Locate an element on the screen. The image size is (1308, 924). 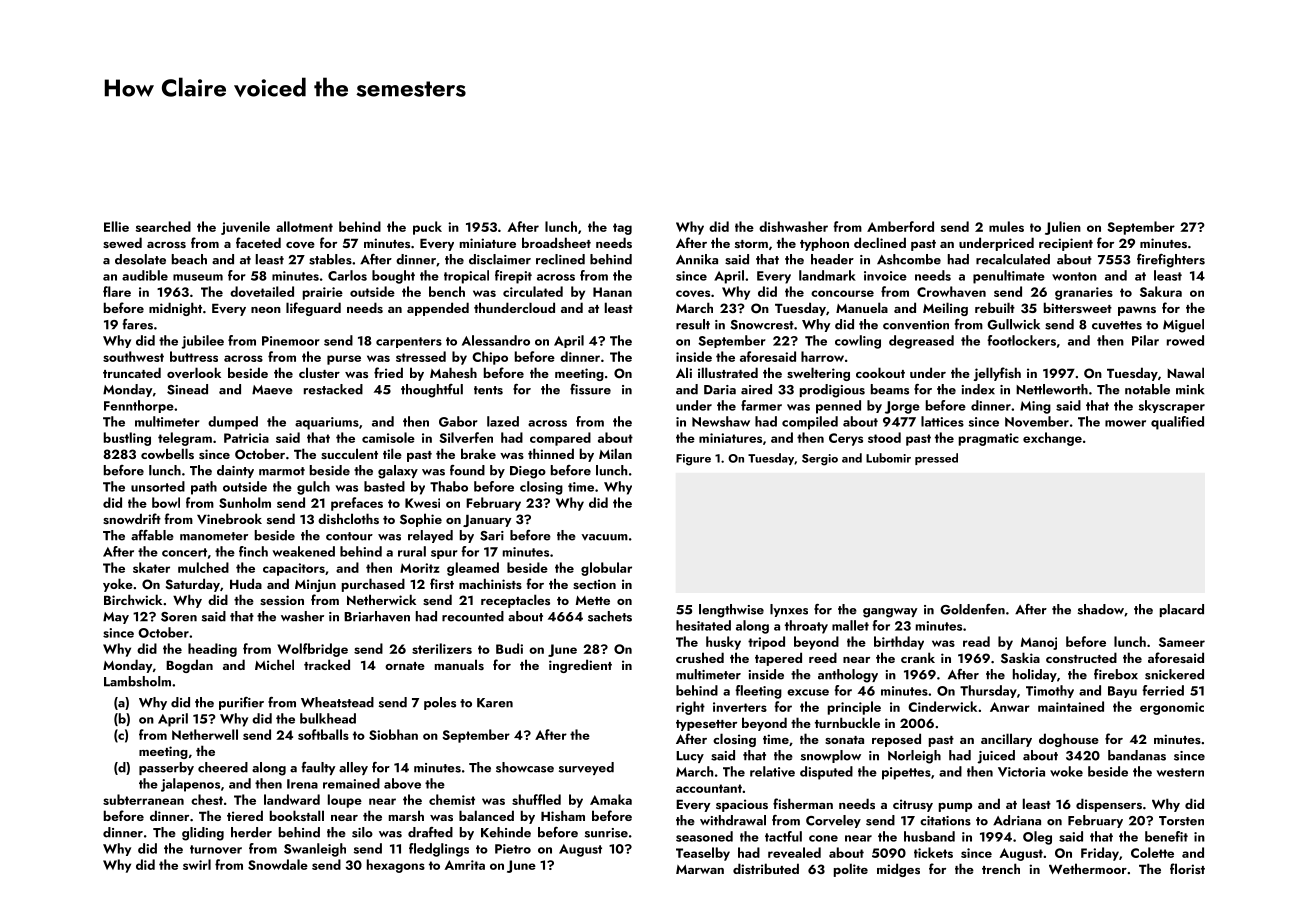
placard is located at coordinates (1182, 610).
